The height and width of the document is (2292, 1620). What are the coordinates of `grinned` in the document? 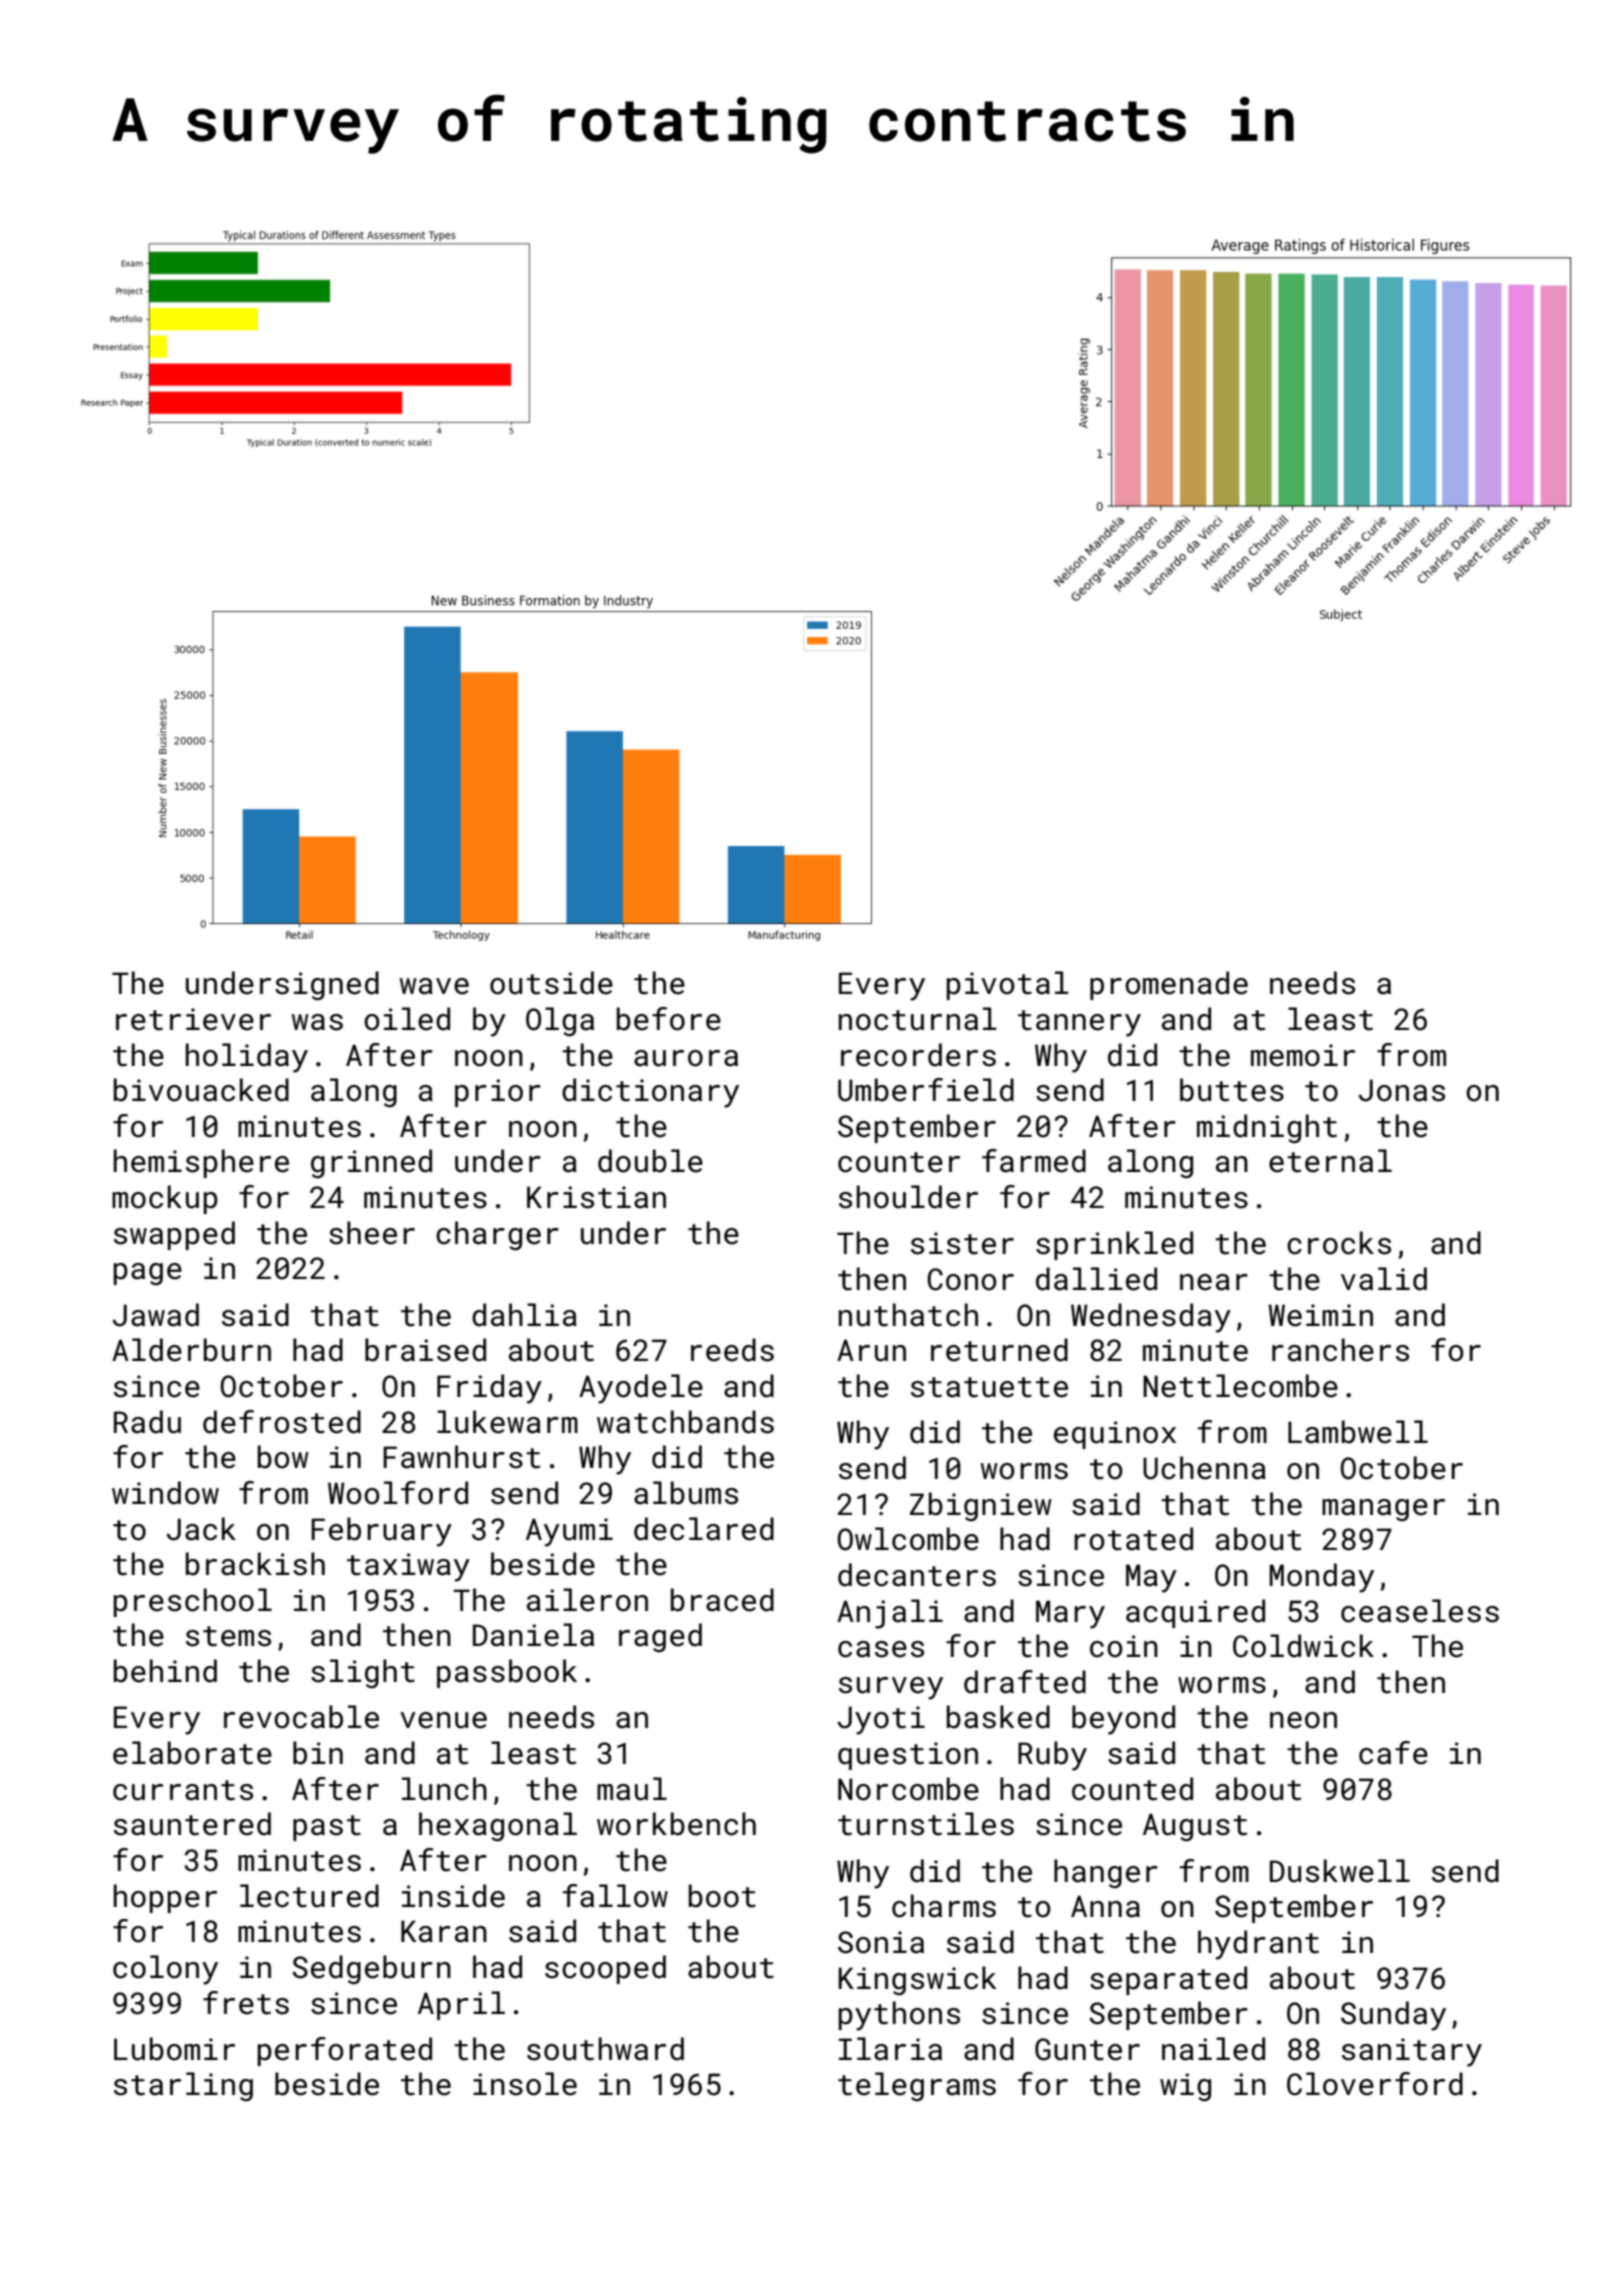 It's located at (371, 1163).
